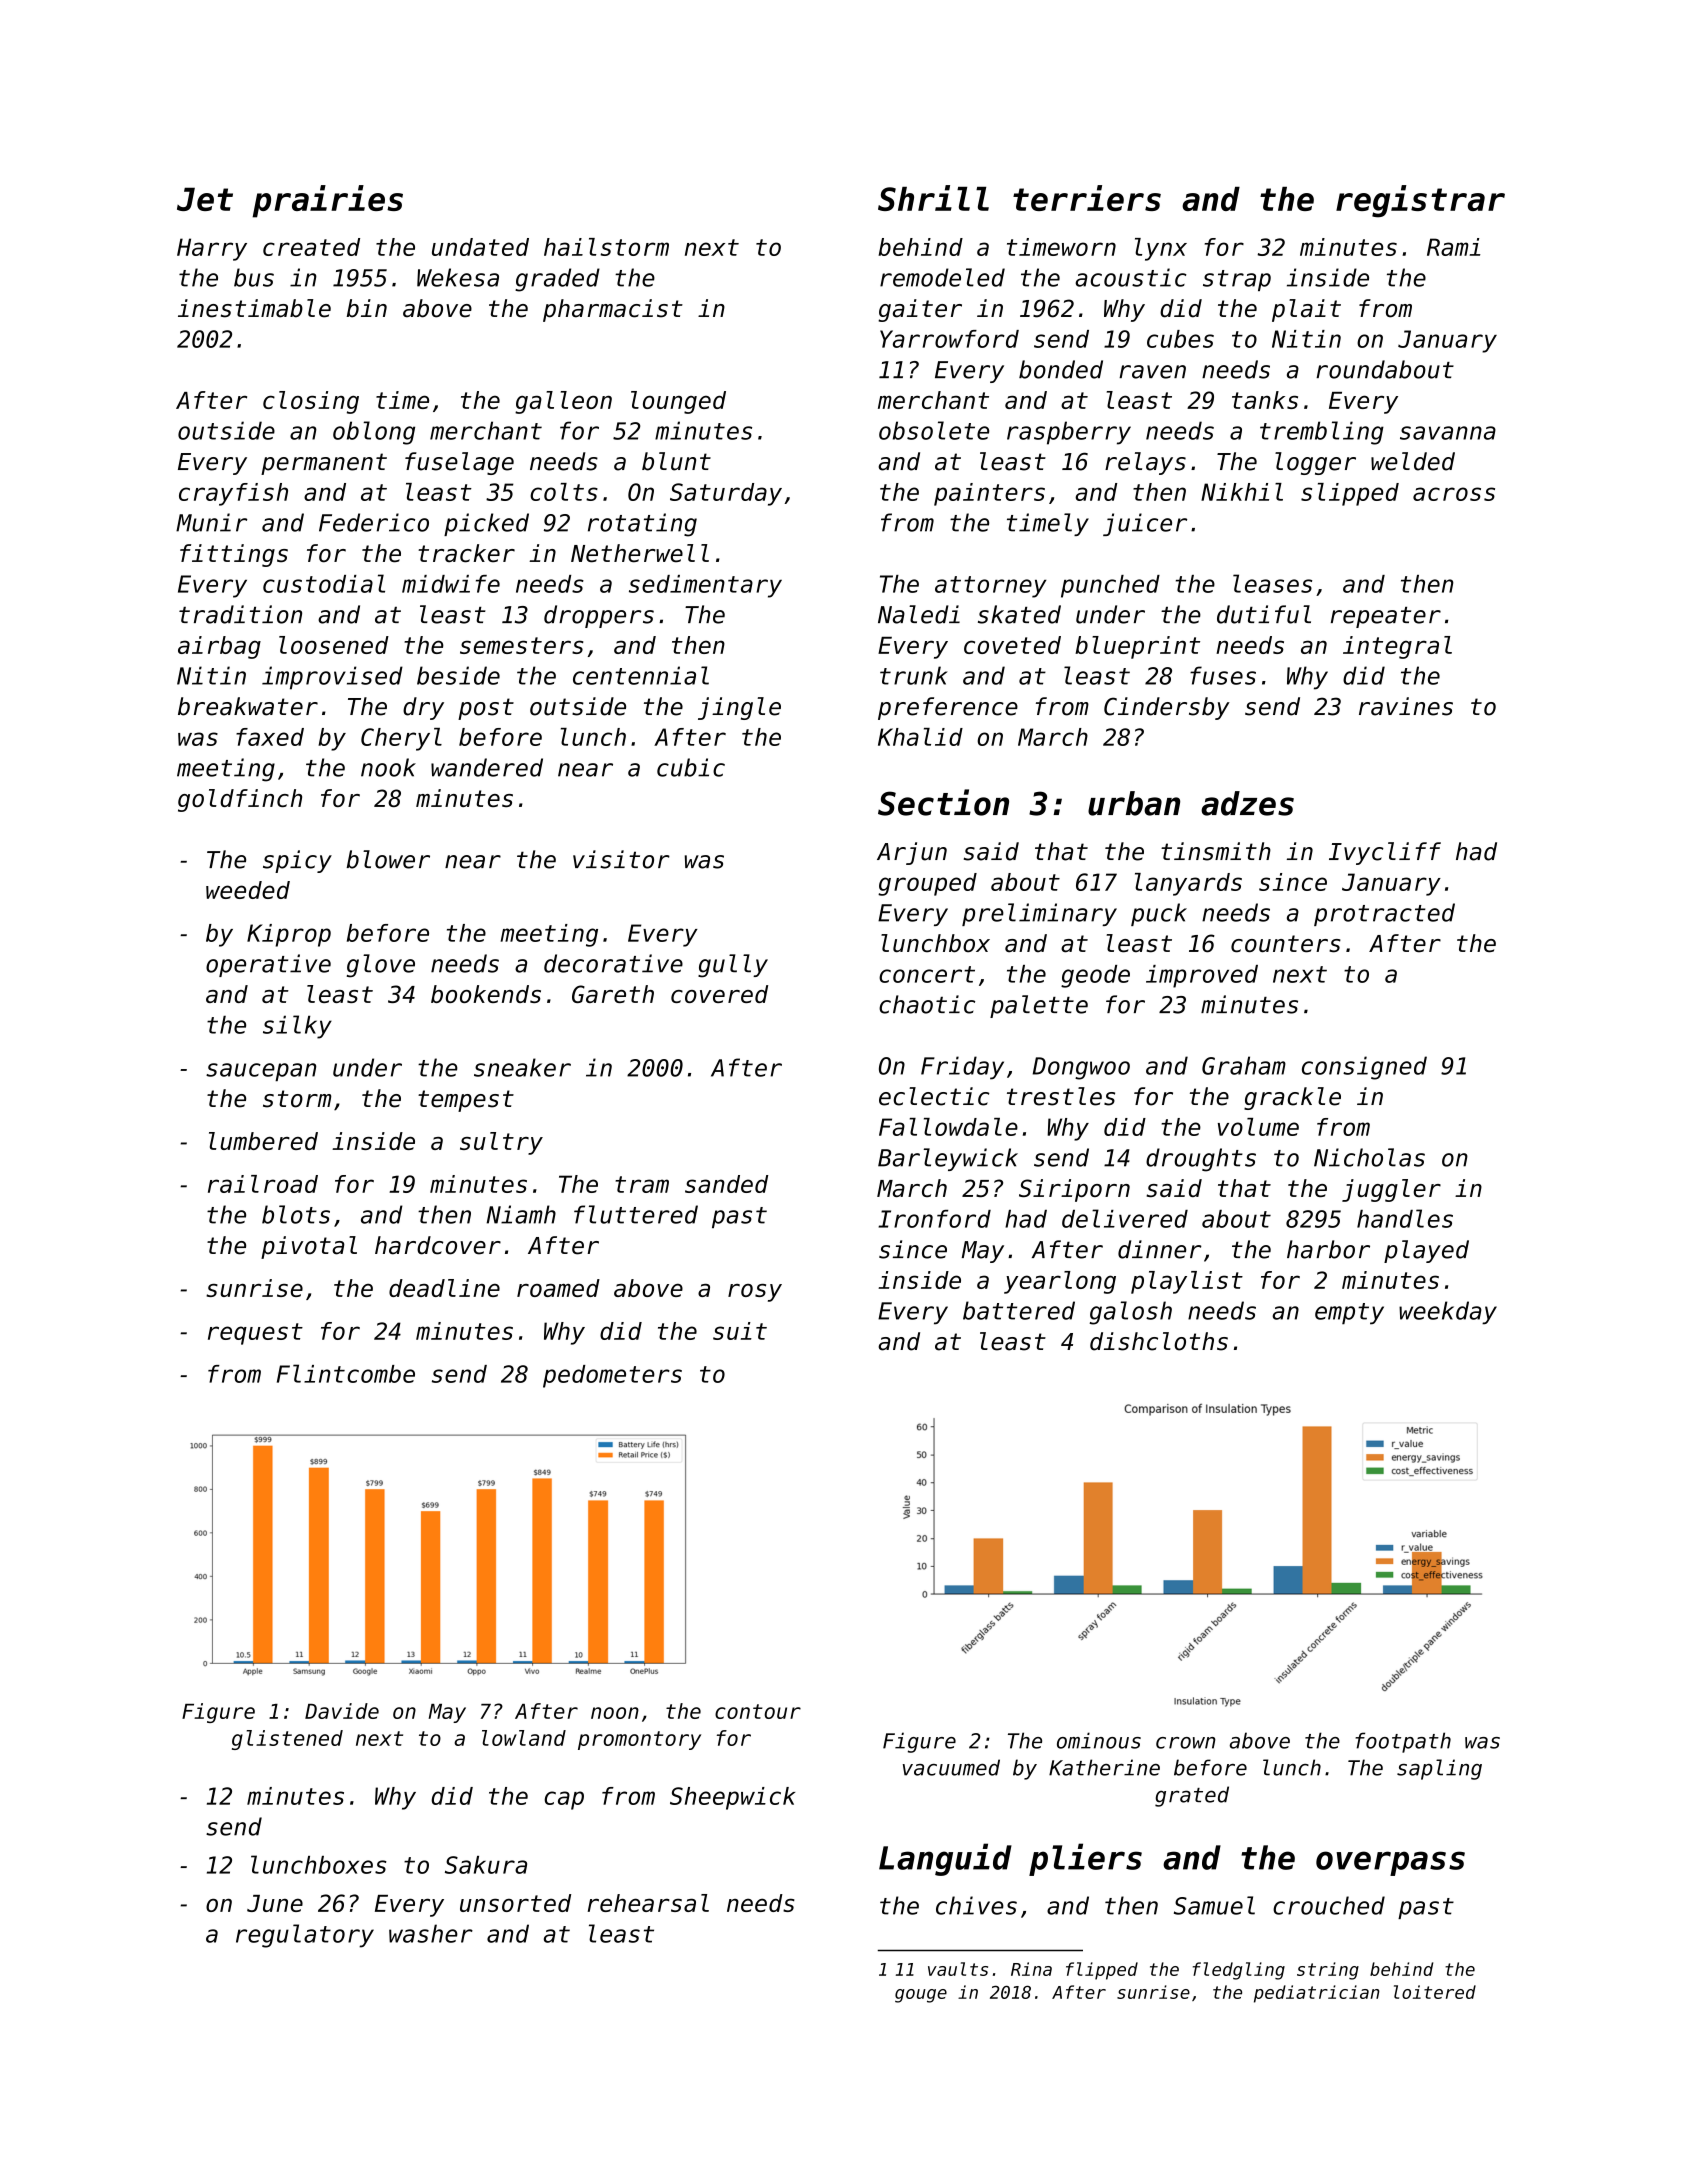  I want to click on registrar, so click(1420, 201).
